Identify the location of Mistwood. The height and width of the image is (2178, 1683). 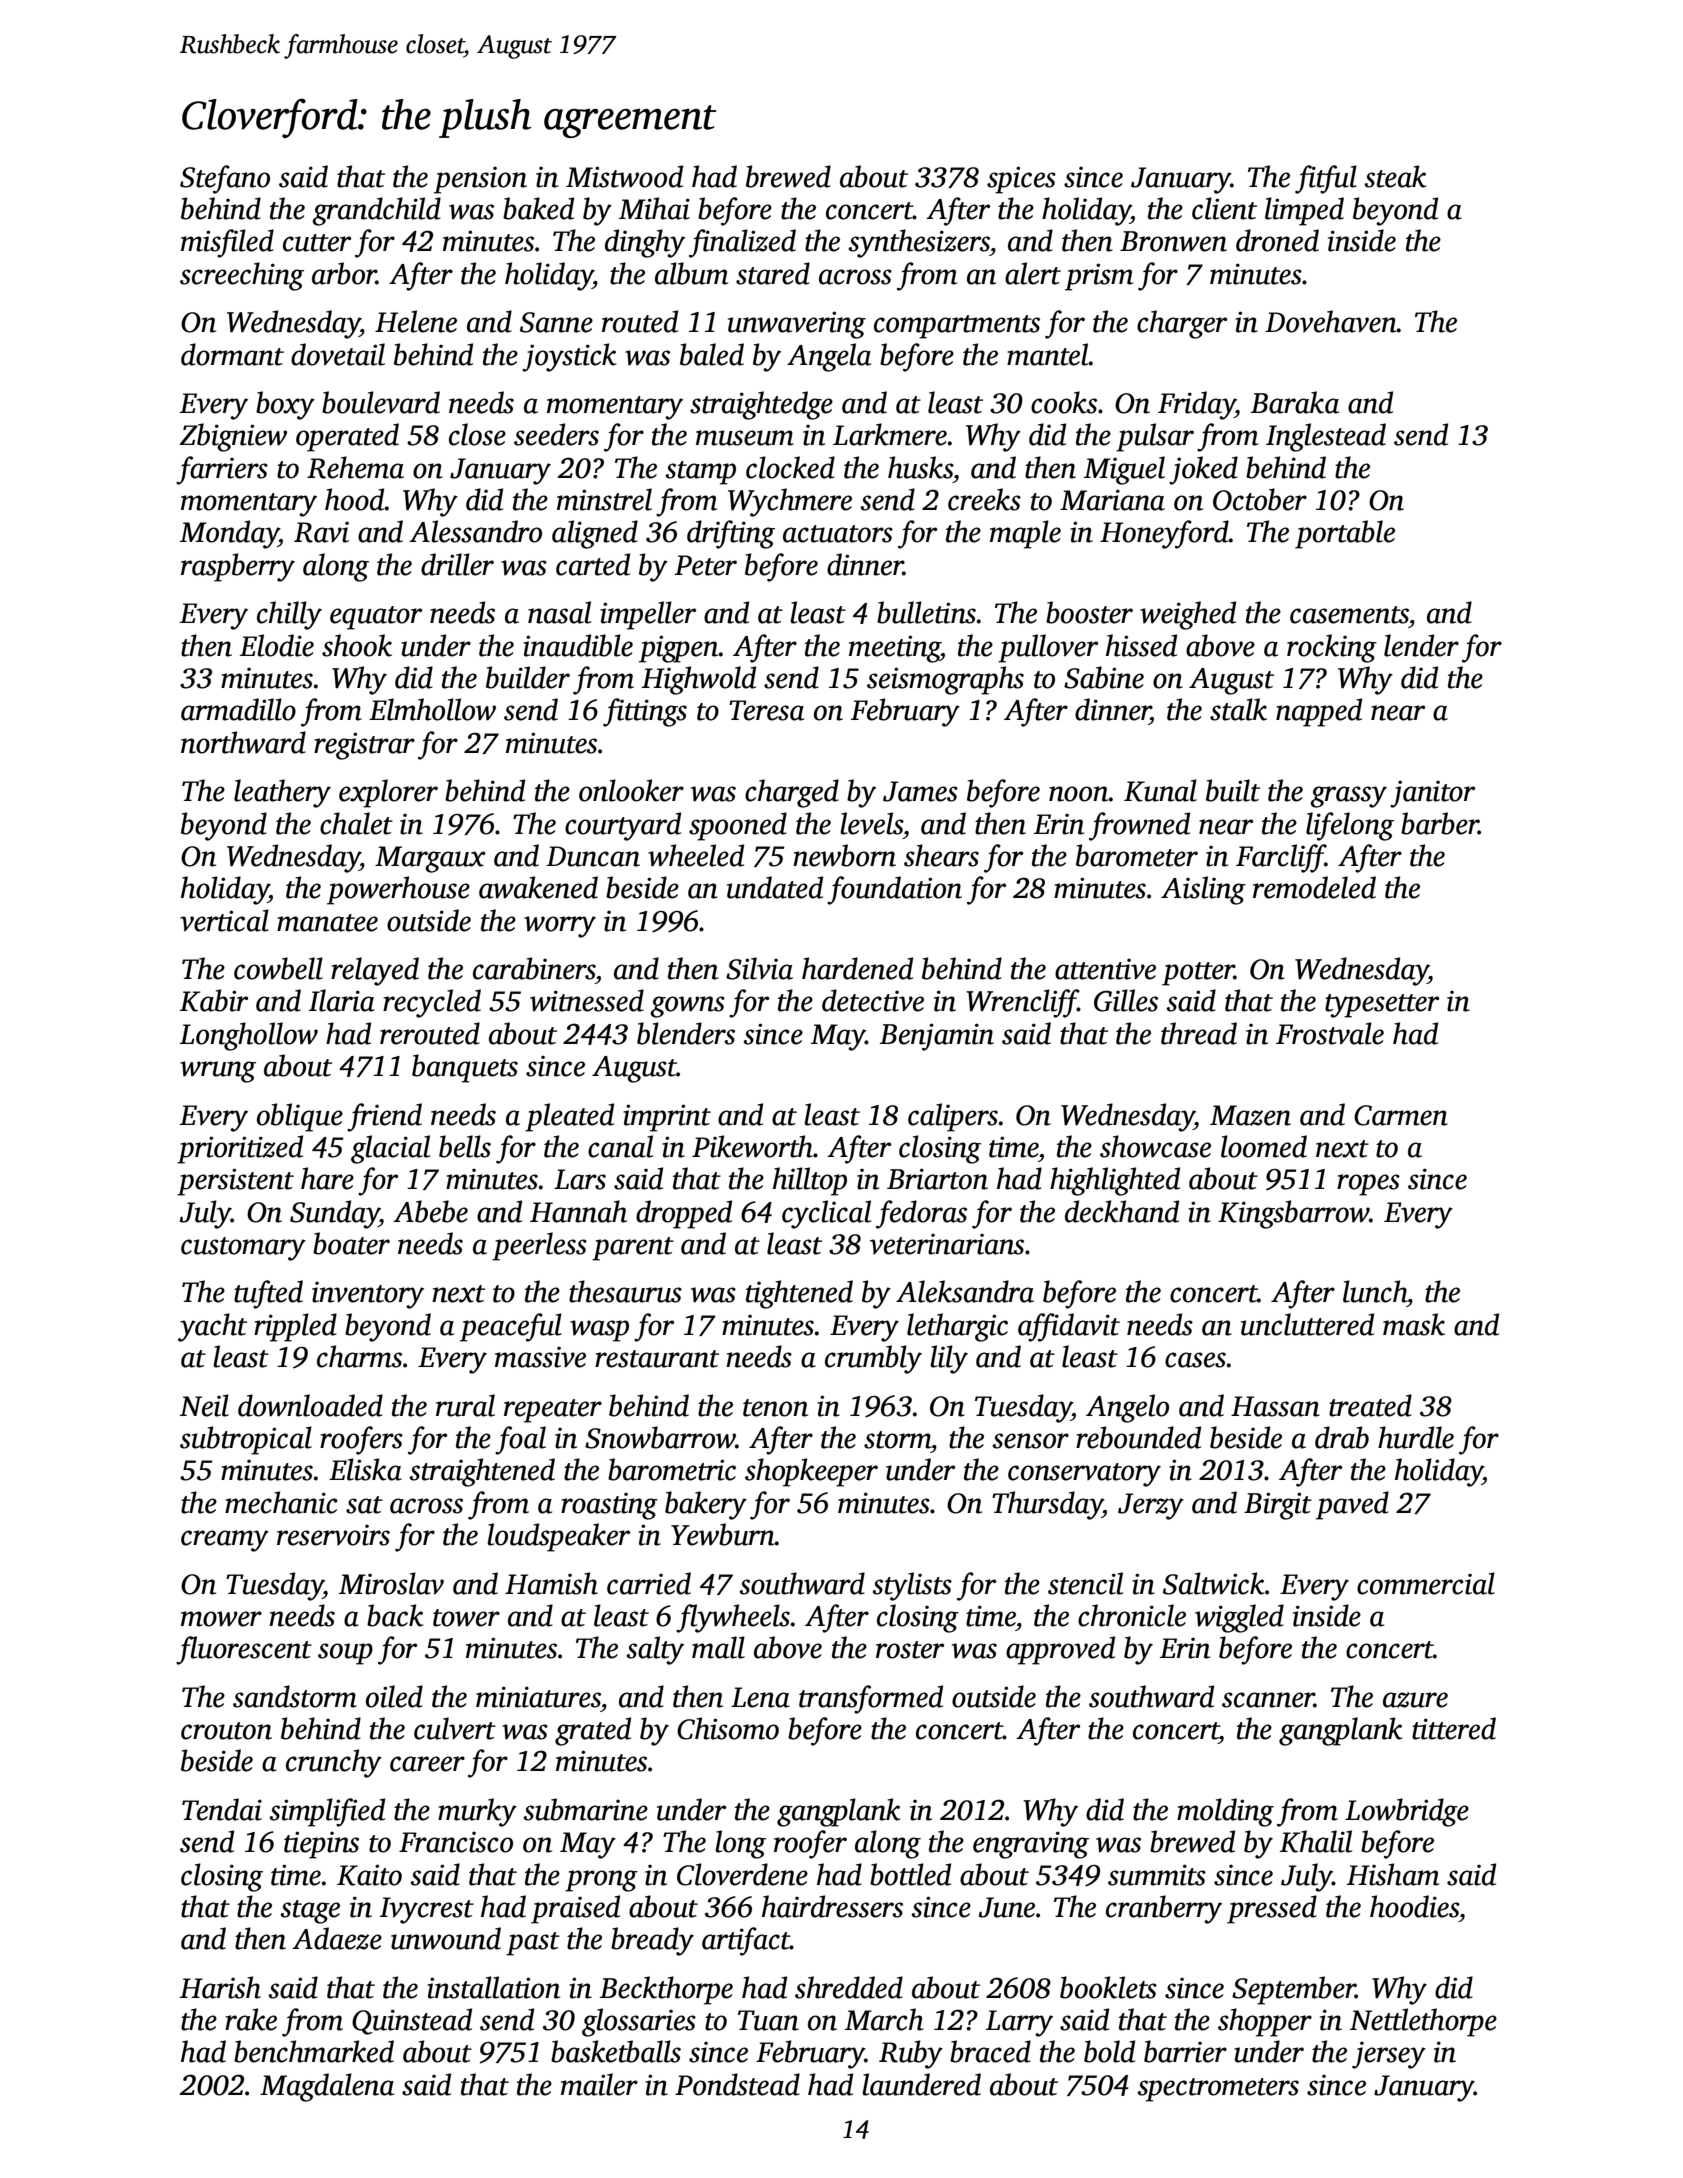
(624, 176).
